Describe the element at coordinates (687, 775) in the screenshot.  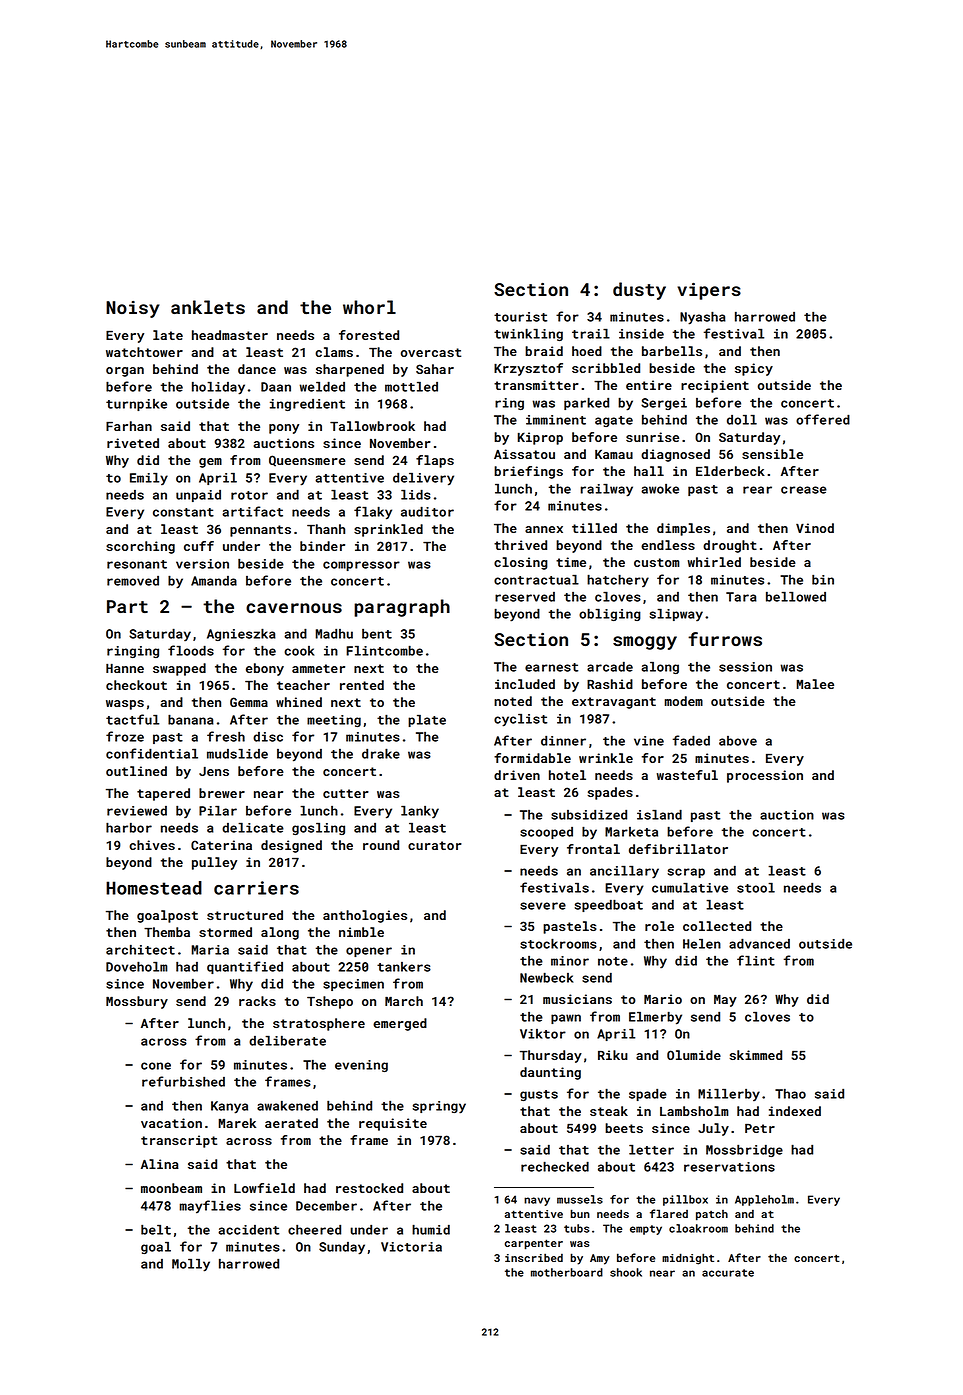
I see `wasteful` at that location.
